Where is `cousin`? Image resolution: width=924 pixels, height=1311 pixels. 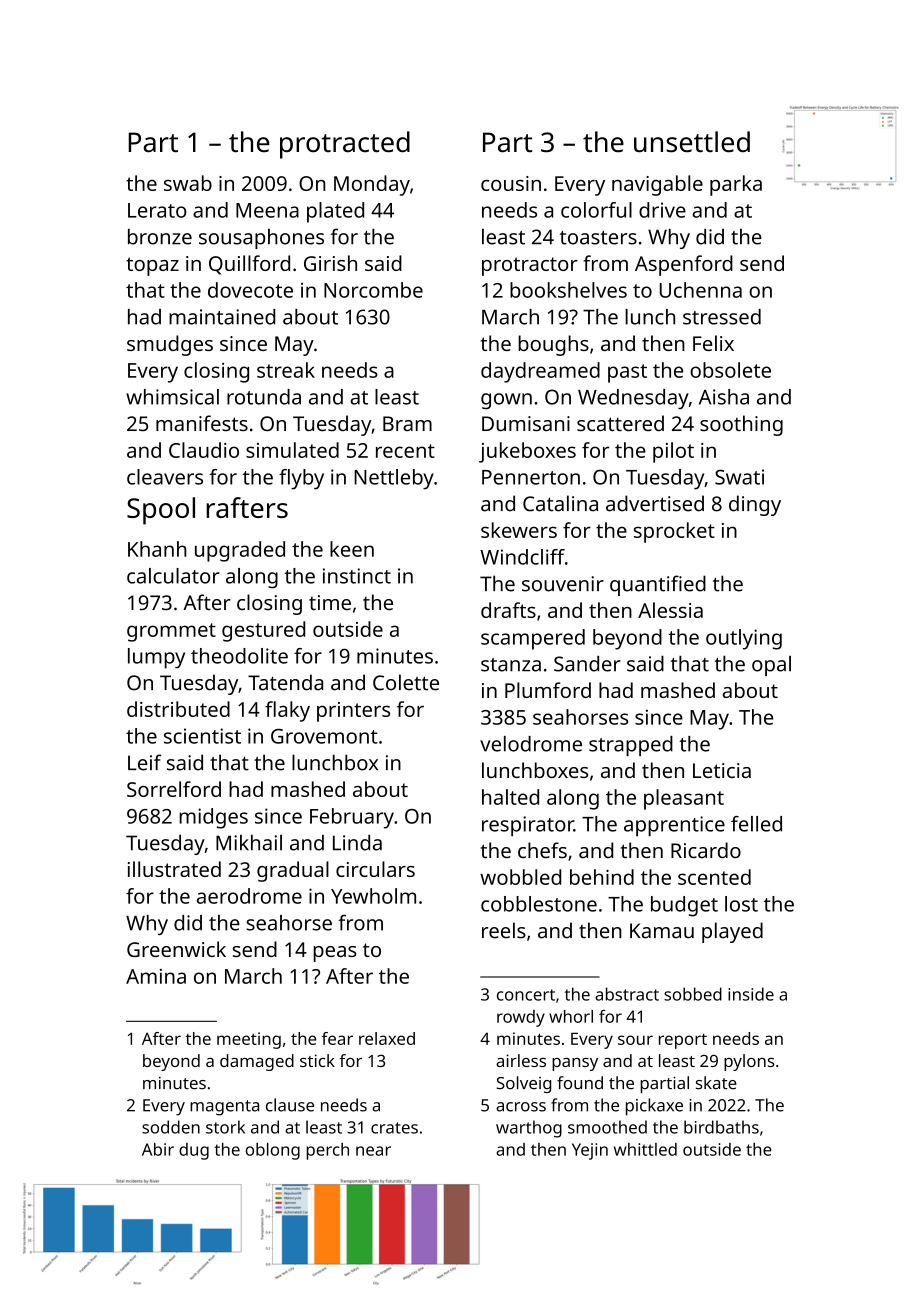
cousin is located at coordinates (511, 183).
